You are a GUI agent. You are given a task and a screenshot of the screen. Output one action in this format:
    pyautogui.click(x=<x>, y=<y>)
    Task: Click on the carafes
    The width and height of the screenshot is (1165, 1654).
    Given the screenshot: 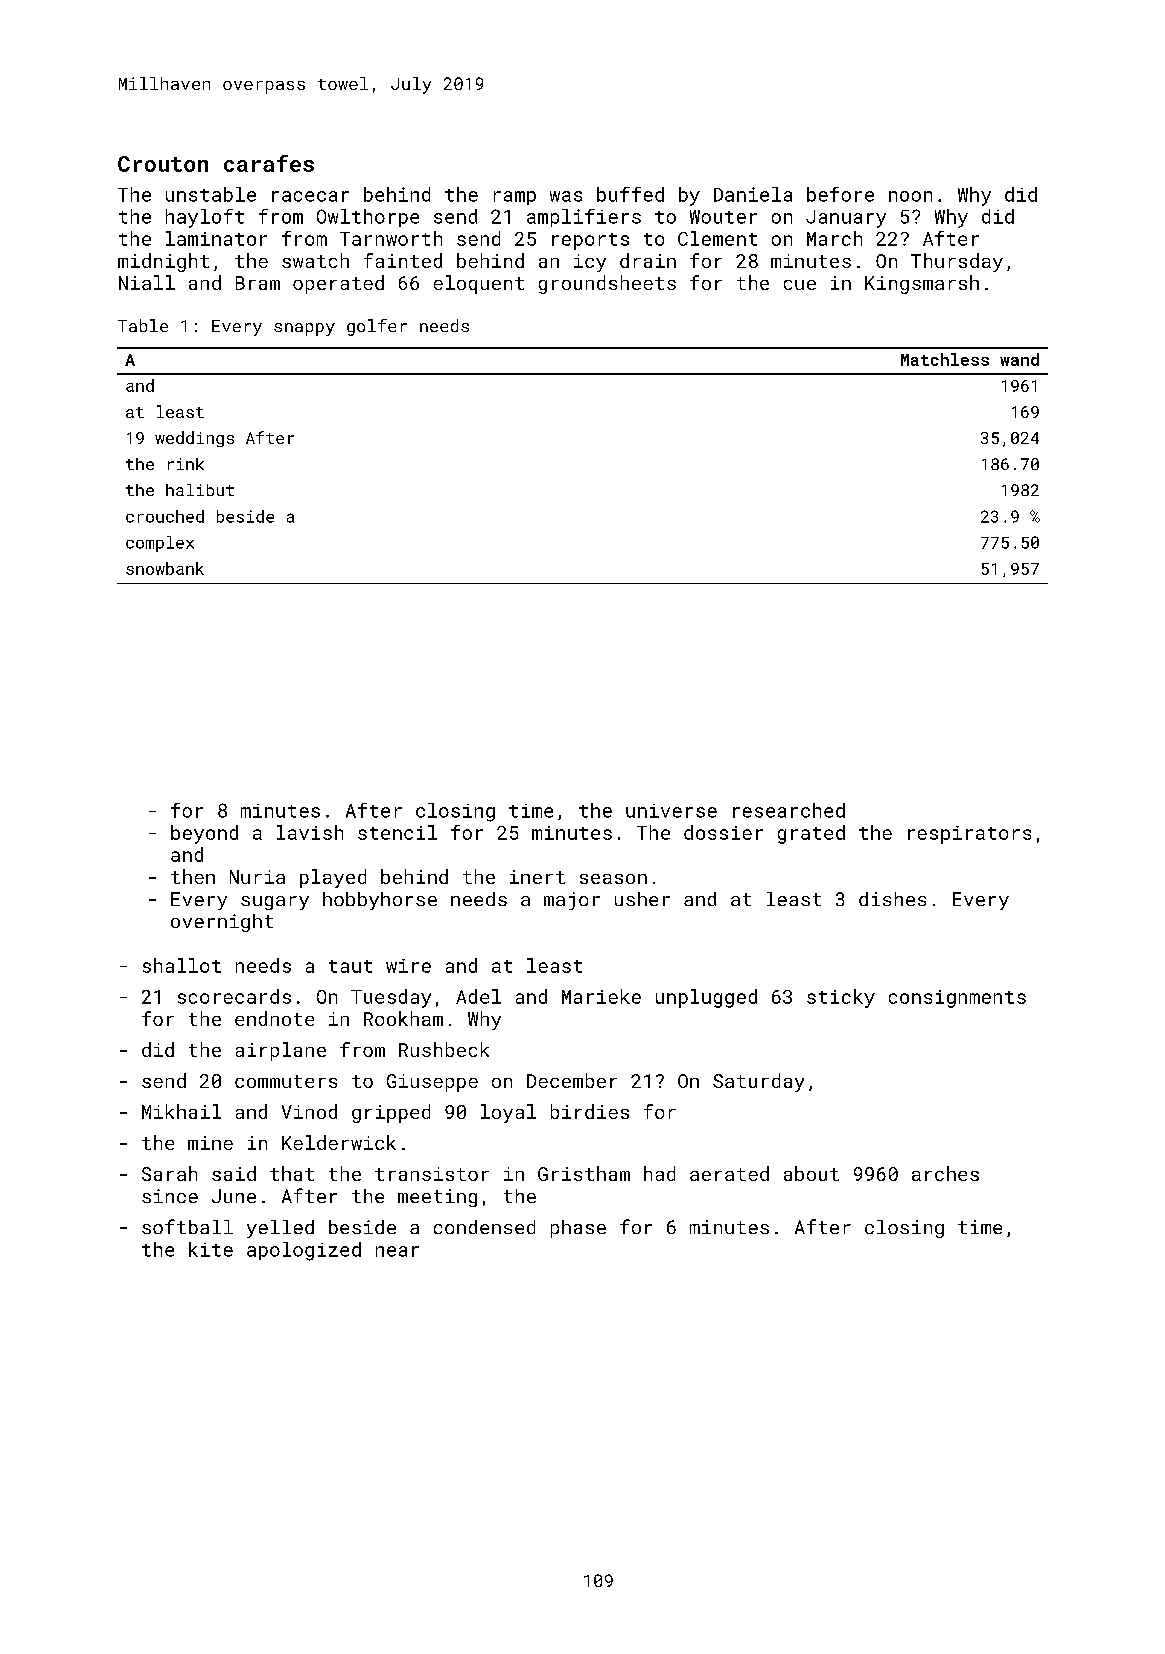 What is the action you would take?
    pyautogui.click(x=269, y=163)
